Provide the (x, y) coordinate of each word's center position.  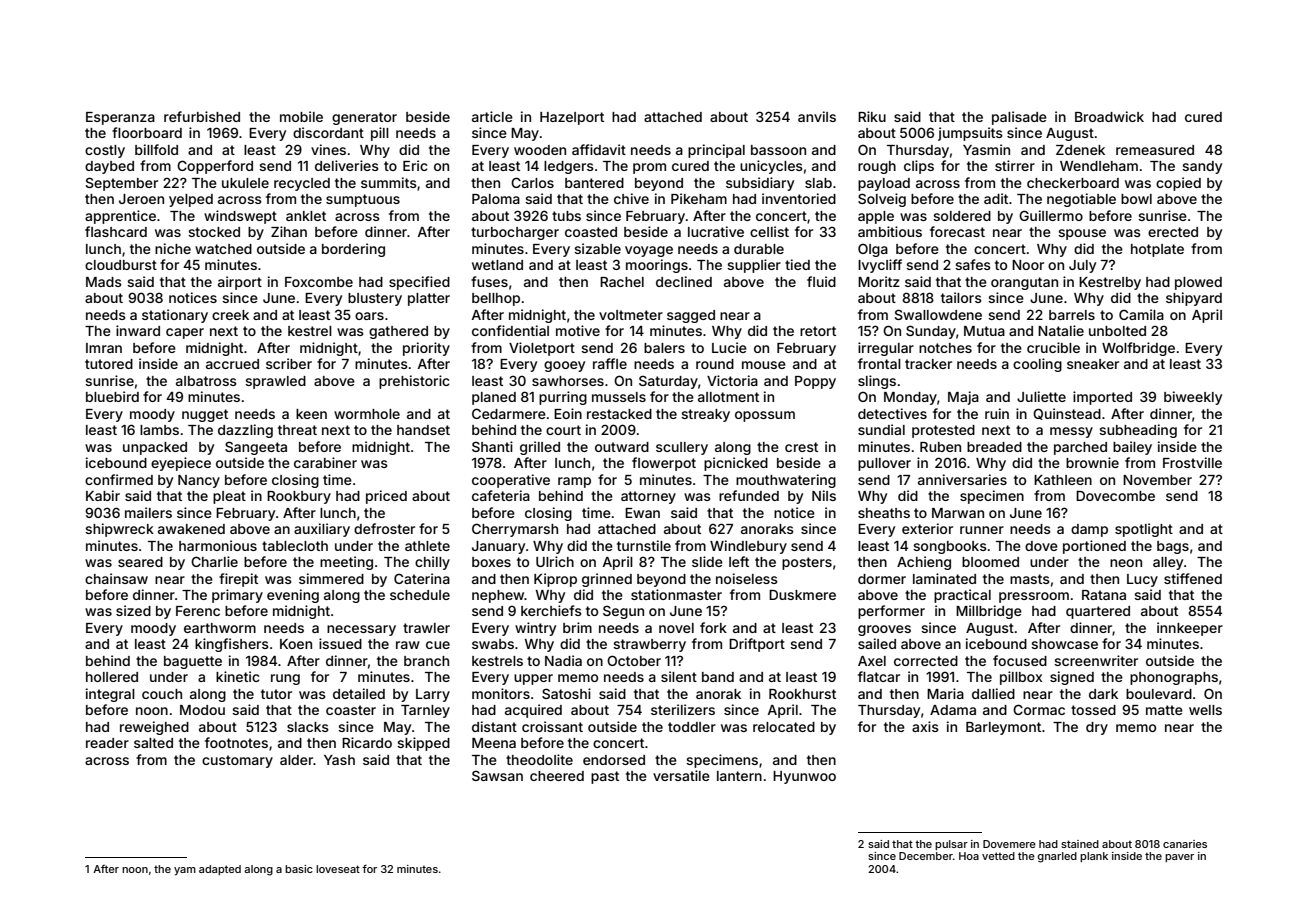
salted (153, 743)
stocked (214, 232)
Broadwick (1109, 116)
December (926, 856)
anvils (817, 116)
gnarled (1057, 857)
